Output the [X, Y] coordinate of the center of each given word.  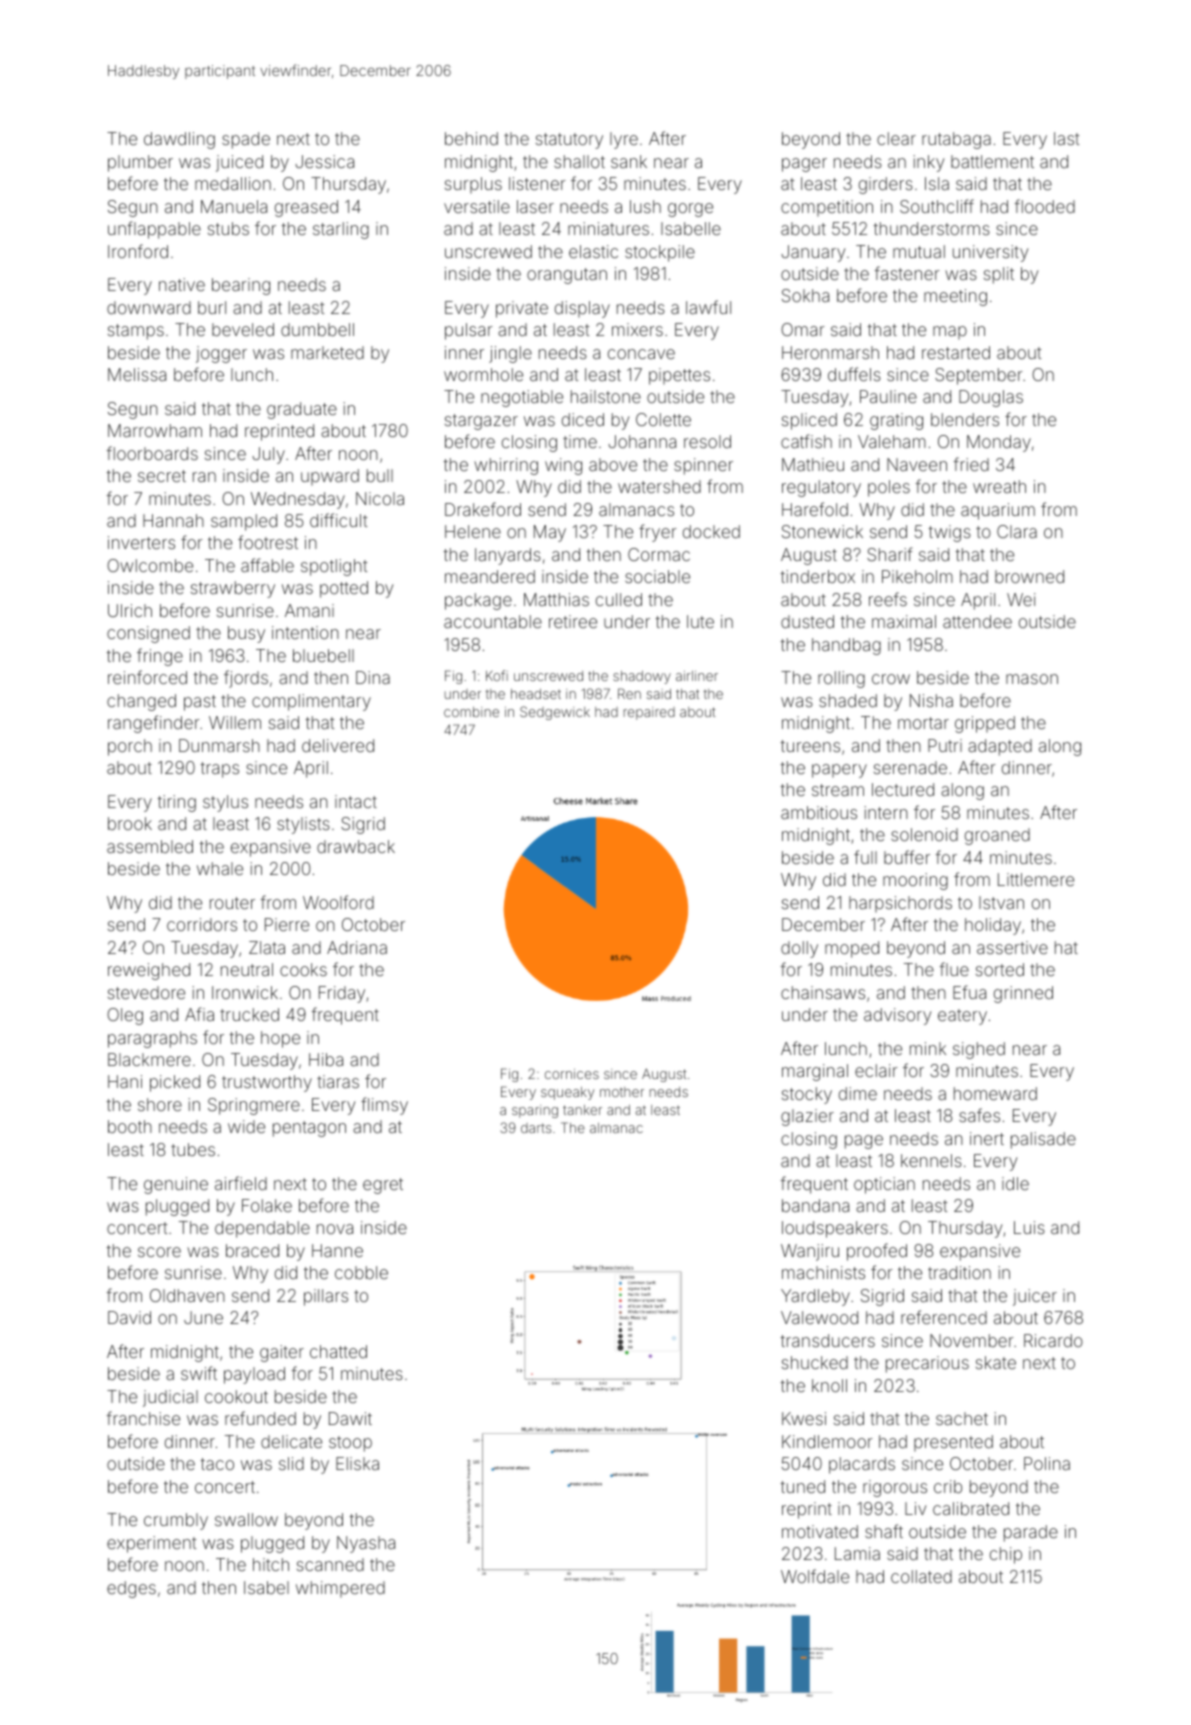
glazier [807, 1117]
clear [896, 138]
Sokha [805, 295]
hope [280, 1039]
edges [131, 1589]
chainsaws [823, 992]
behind [471, 138]
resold [707, 441]
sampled [244, 522]
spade [246, 140]
